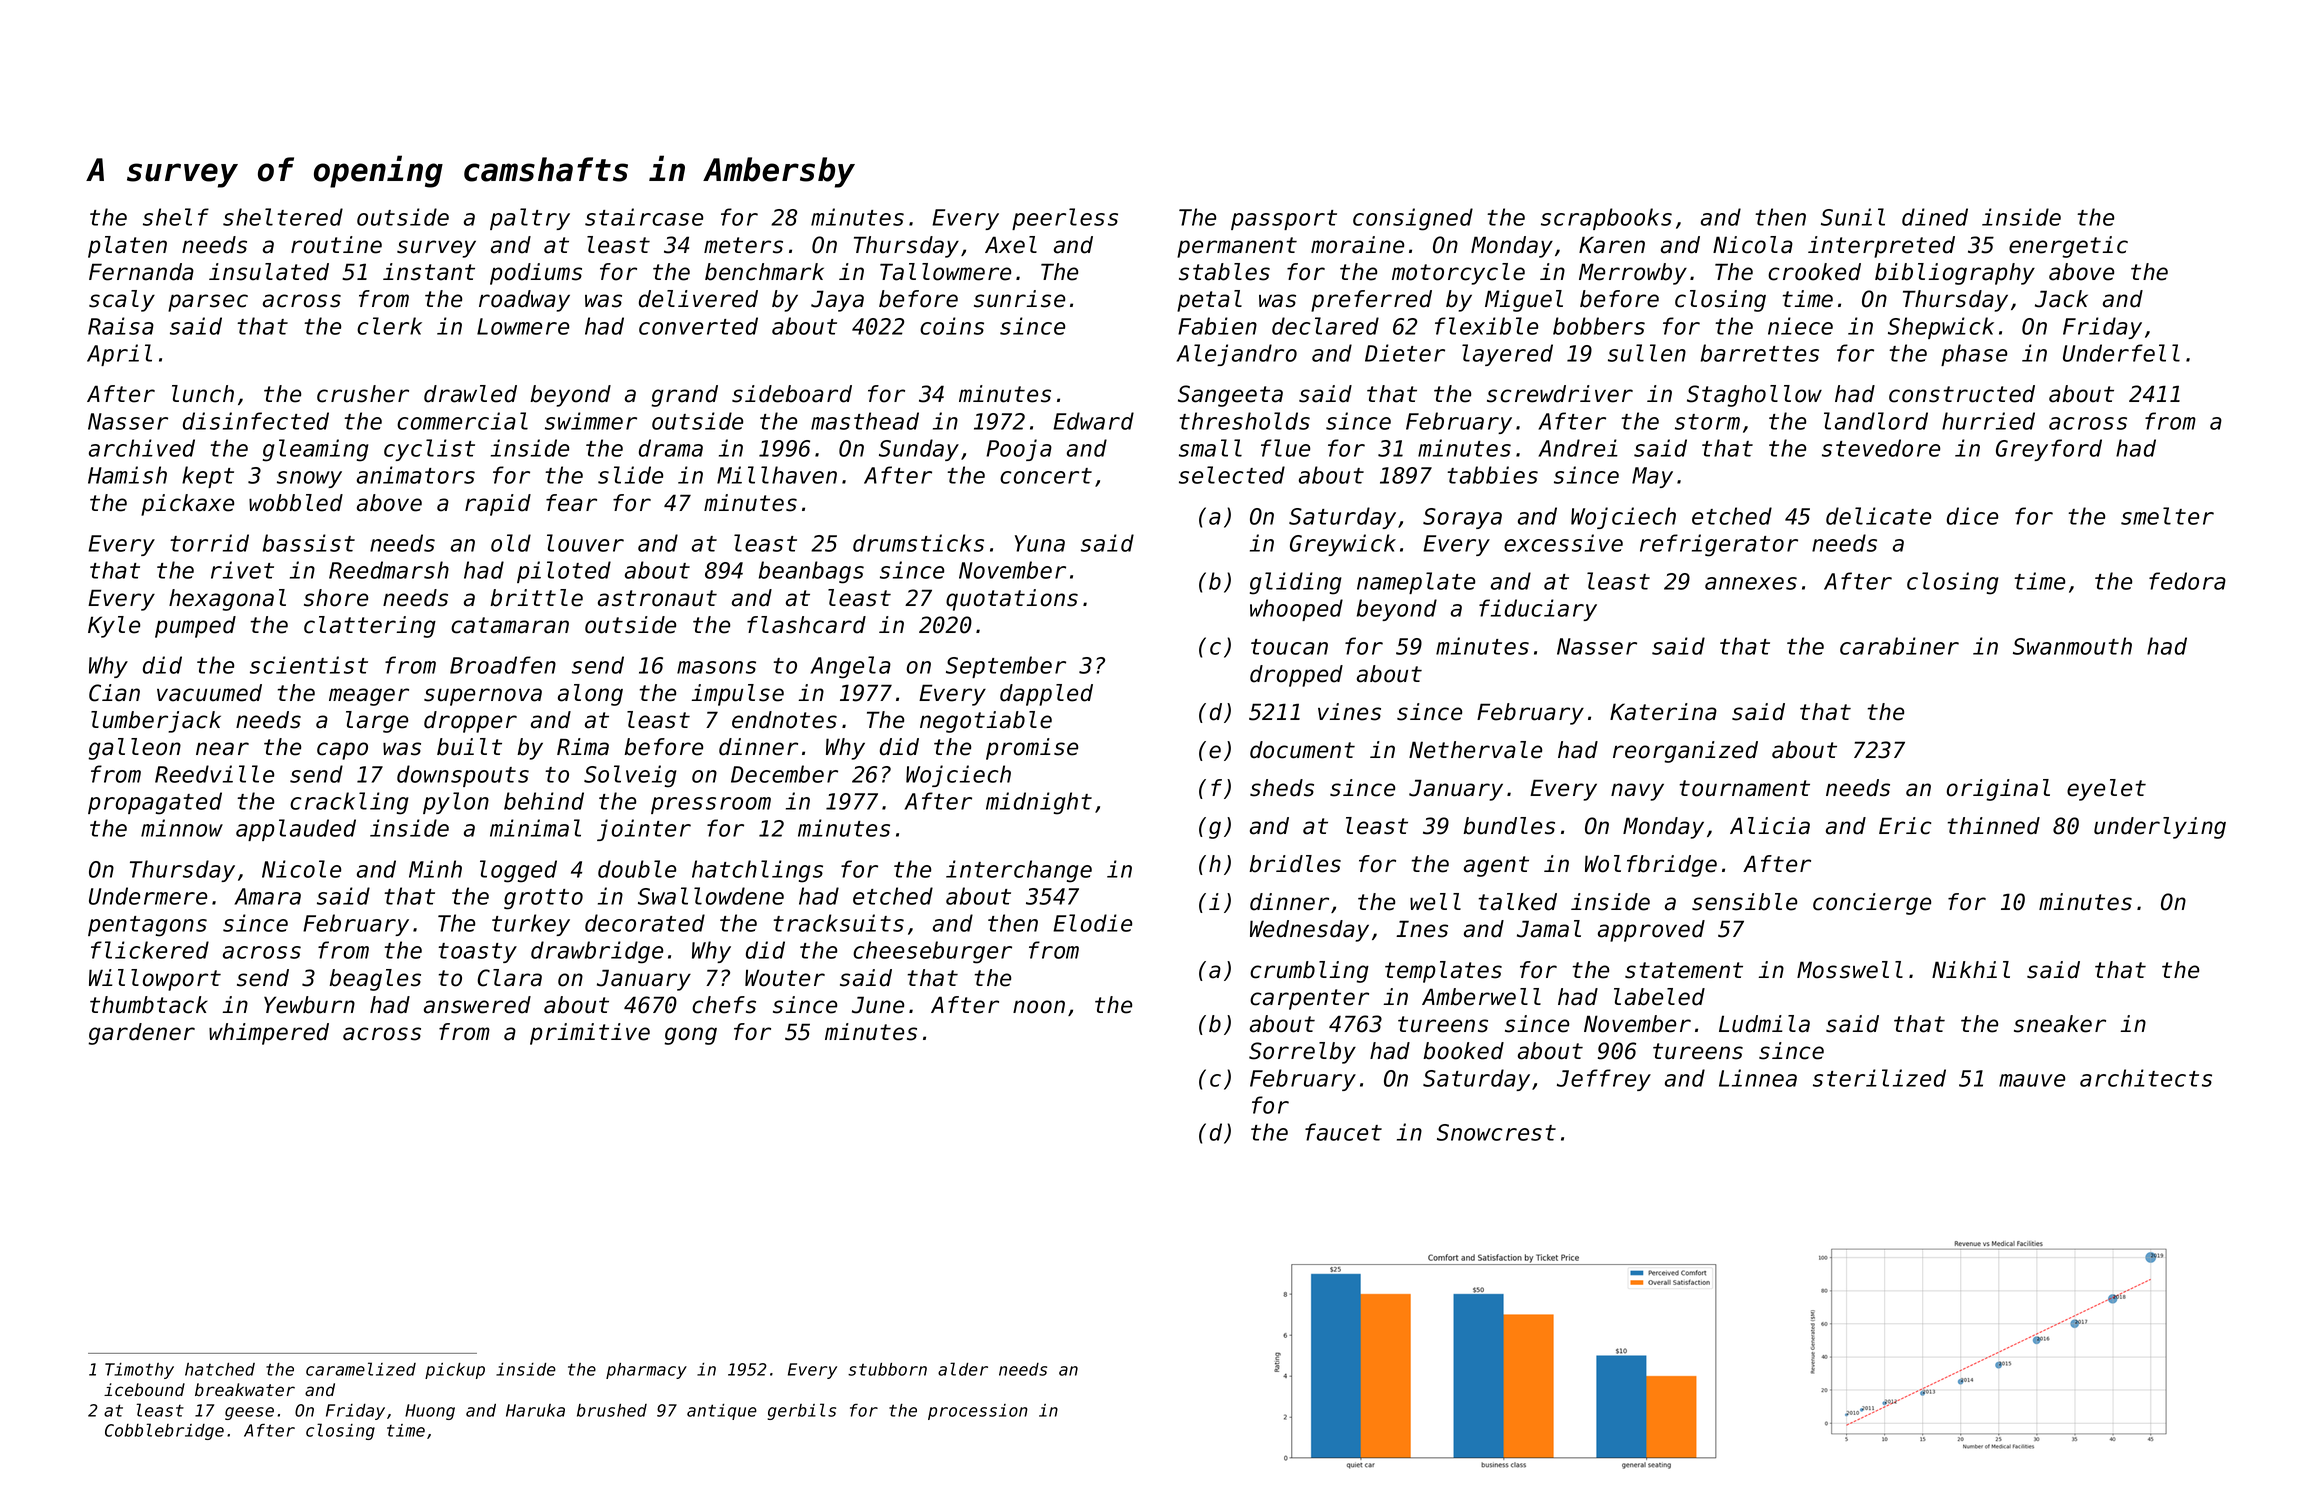 The height and width of the image is (1500, 2319). What do you see at coordinates (802, 1411) in the image?
I see `gerbils` at bounding box center [802, 1411].
